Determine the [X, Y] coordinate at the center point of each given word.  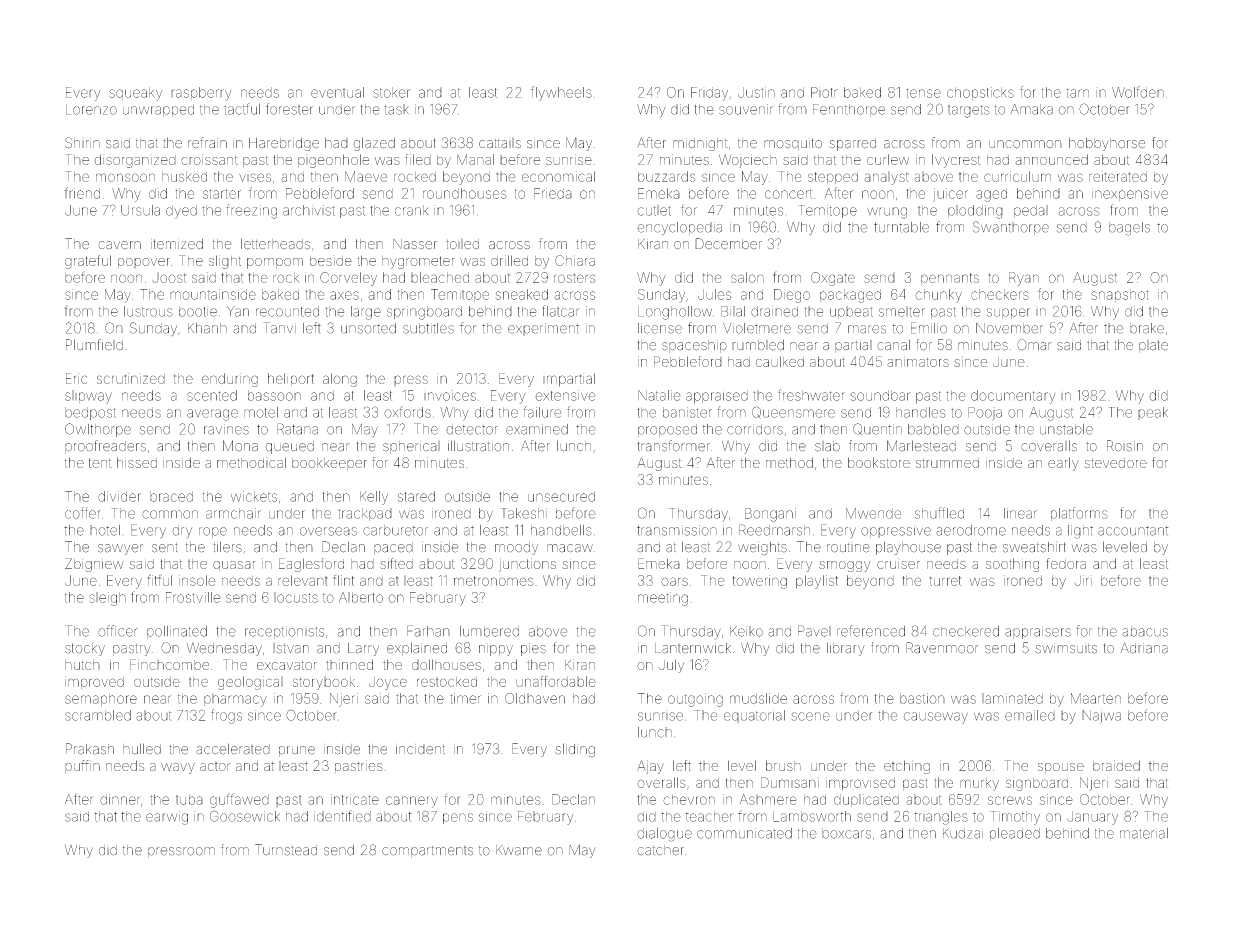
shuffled [939, 513]
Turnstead [286, 850]
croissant [209, 159]
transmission [677, 530]
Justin [756, 92]
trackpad [365, 514]
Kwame [519, 850]
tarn [1078, 93]
